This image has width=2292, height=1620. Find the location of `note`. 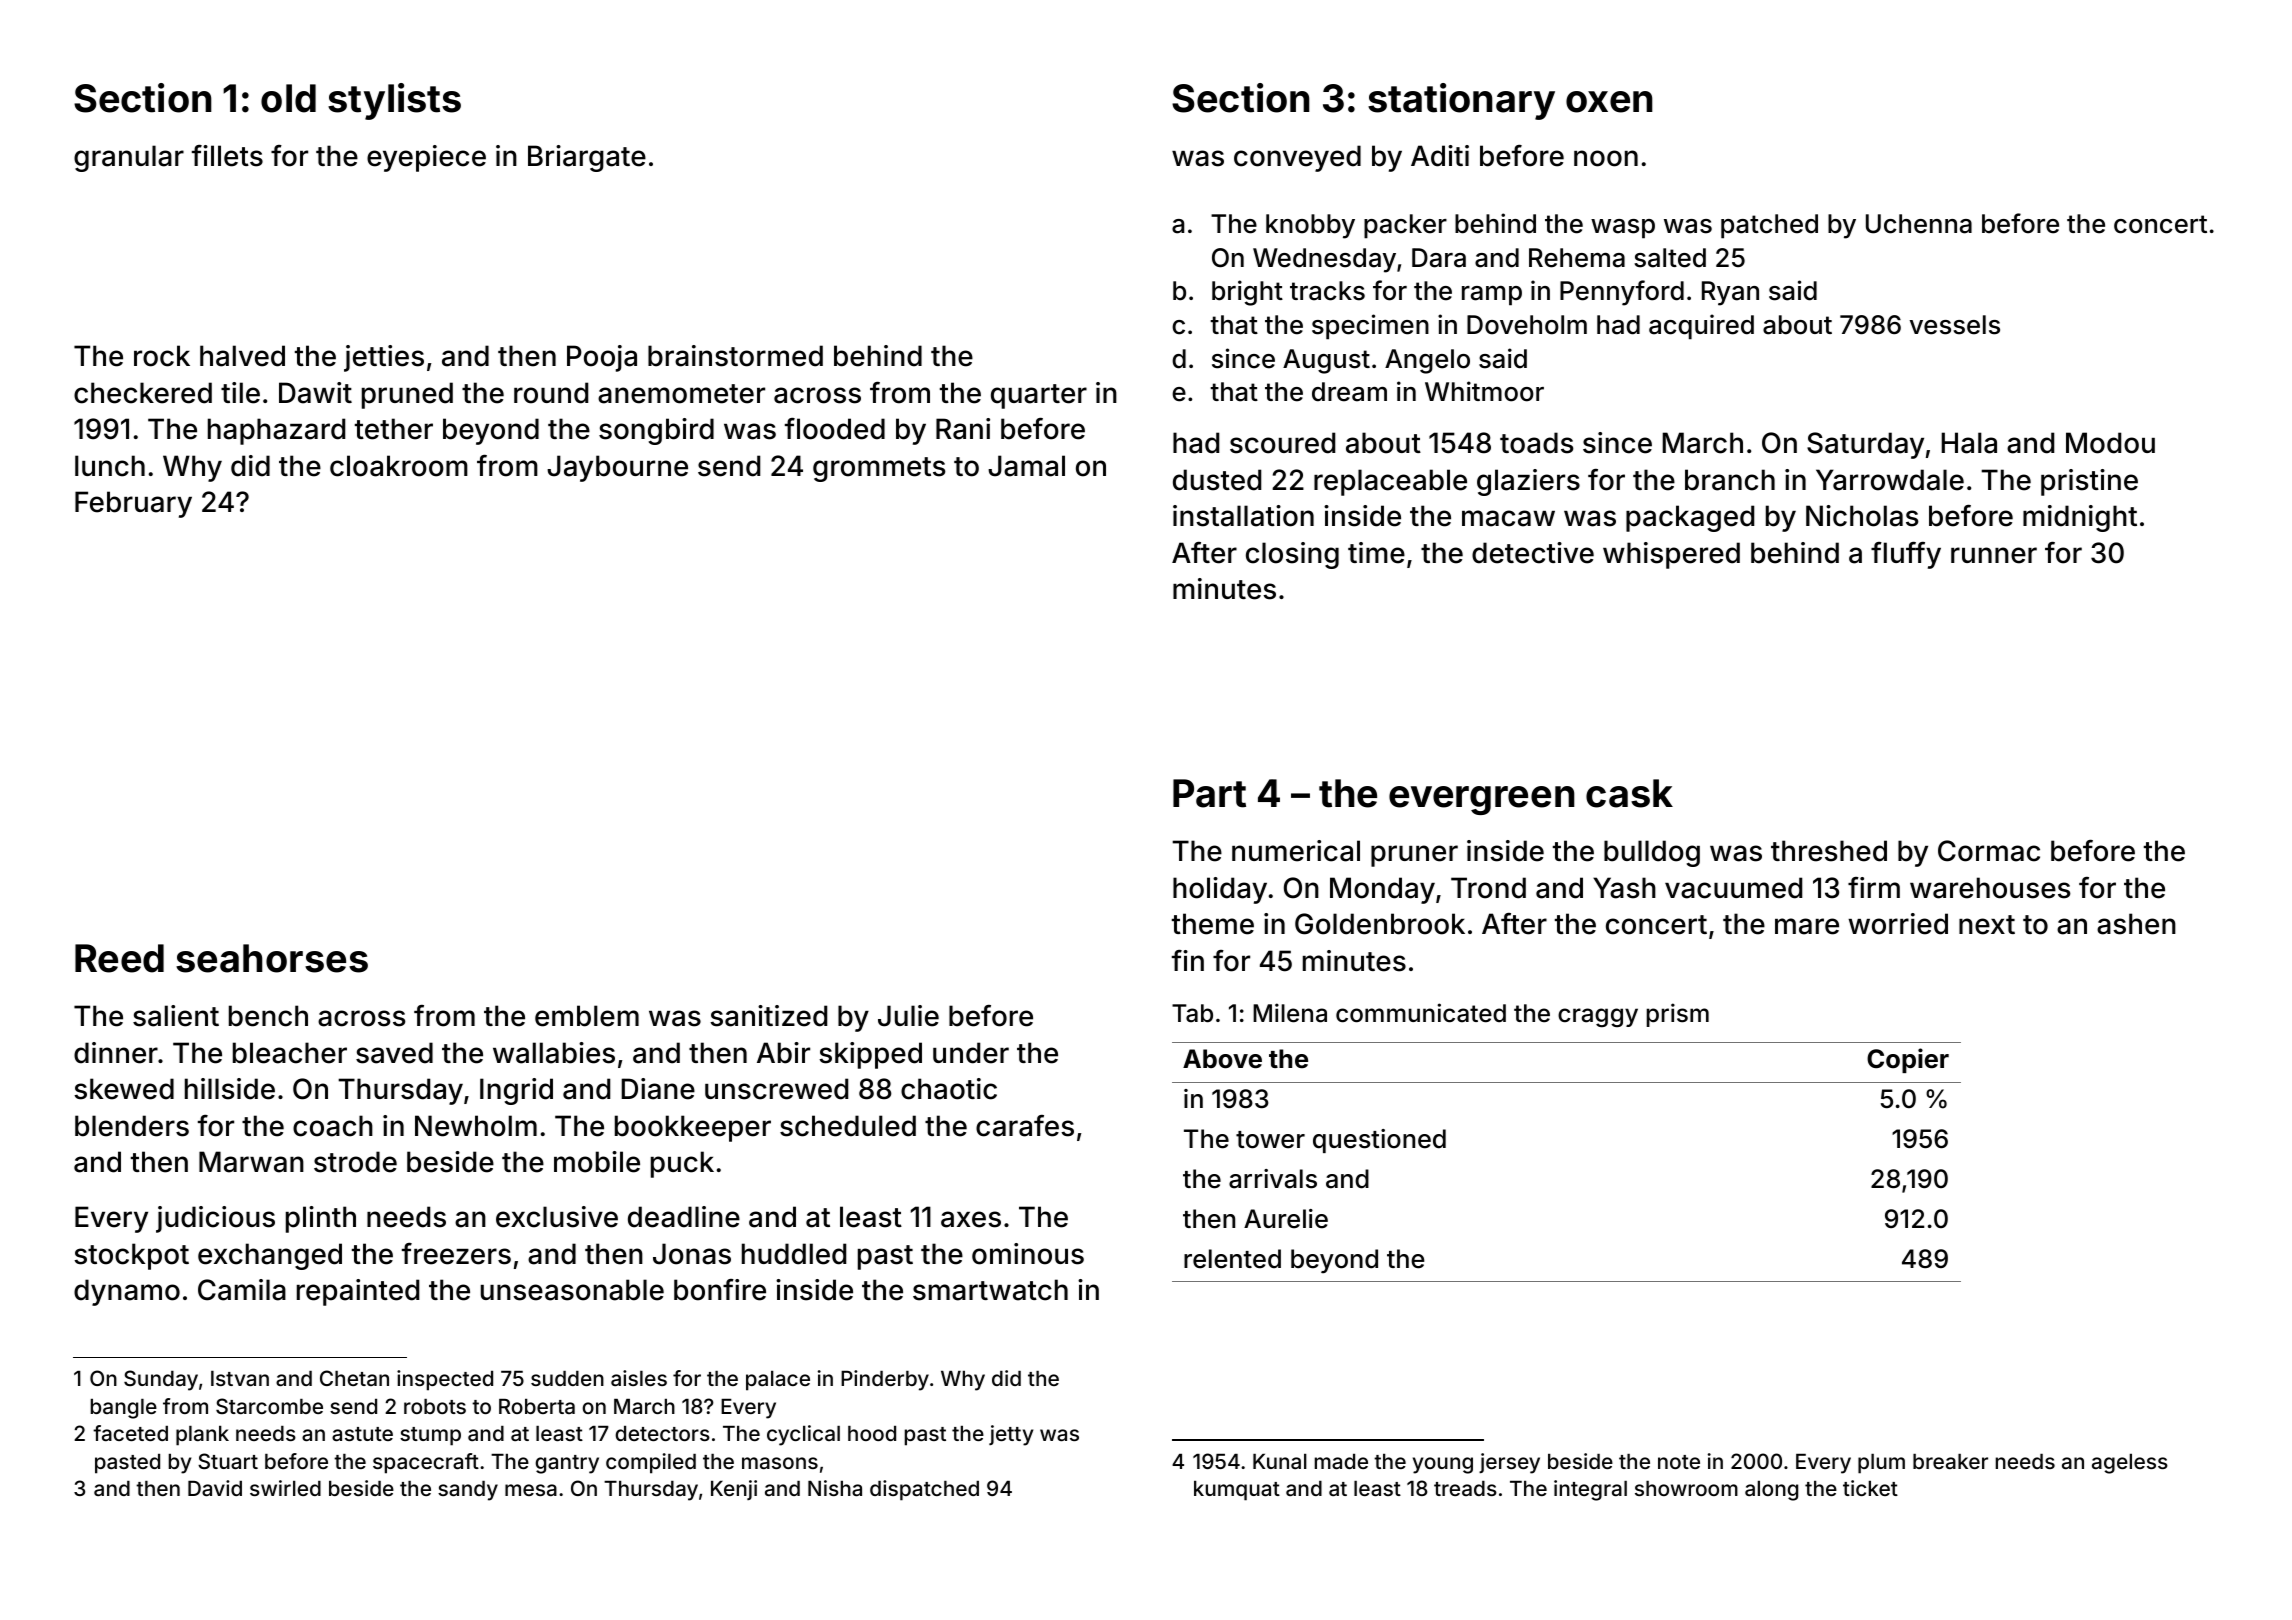

note is located at coordinates (1679, 1462).
